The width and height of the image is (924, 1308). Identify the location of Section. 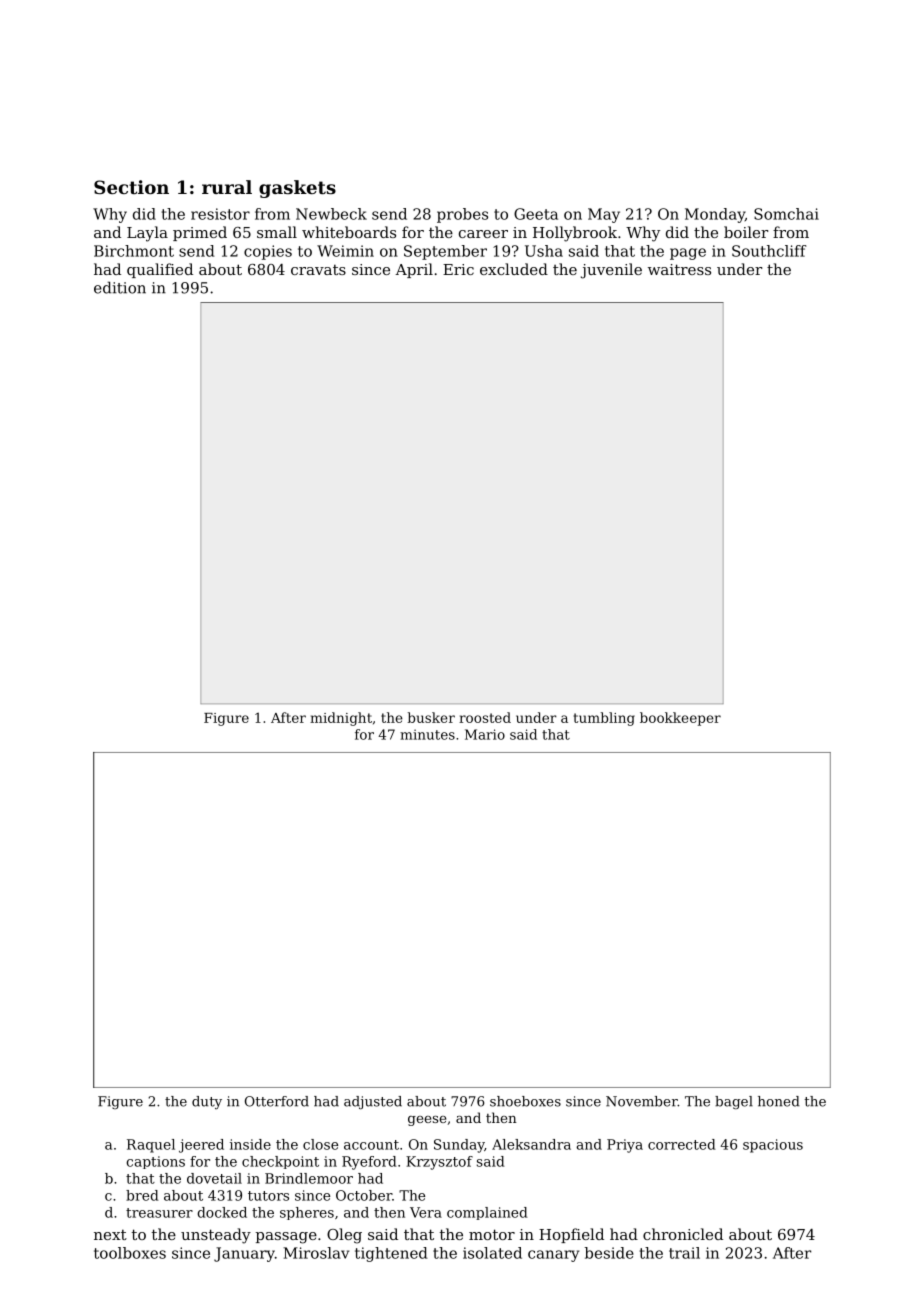
(131, 187).
